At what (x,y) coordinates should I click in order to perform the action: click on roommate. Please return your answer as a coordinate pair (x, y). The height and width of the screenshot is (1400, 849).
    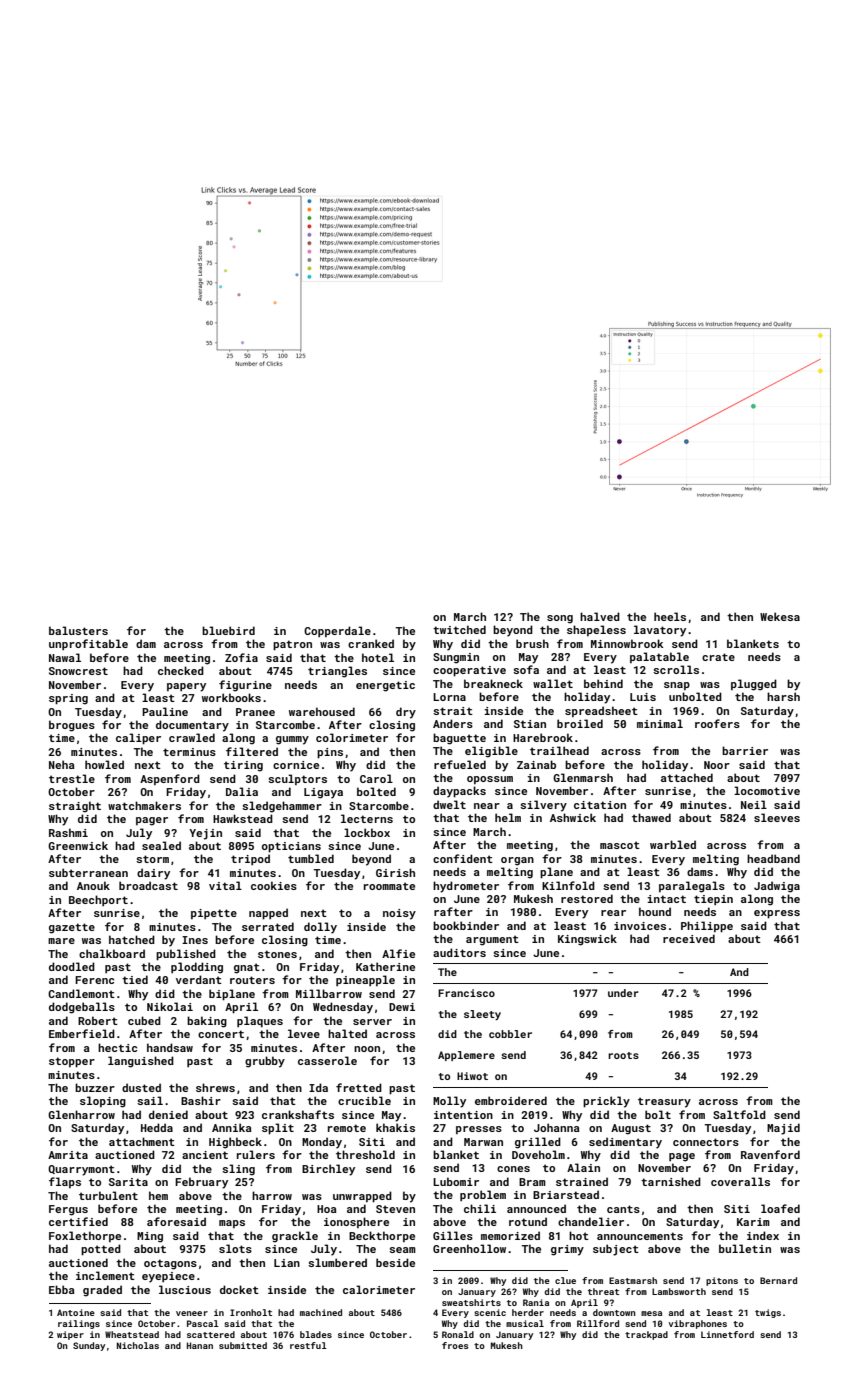
    Looking at the image, I should click on (389, 886).
